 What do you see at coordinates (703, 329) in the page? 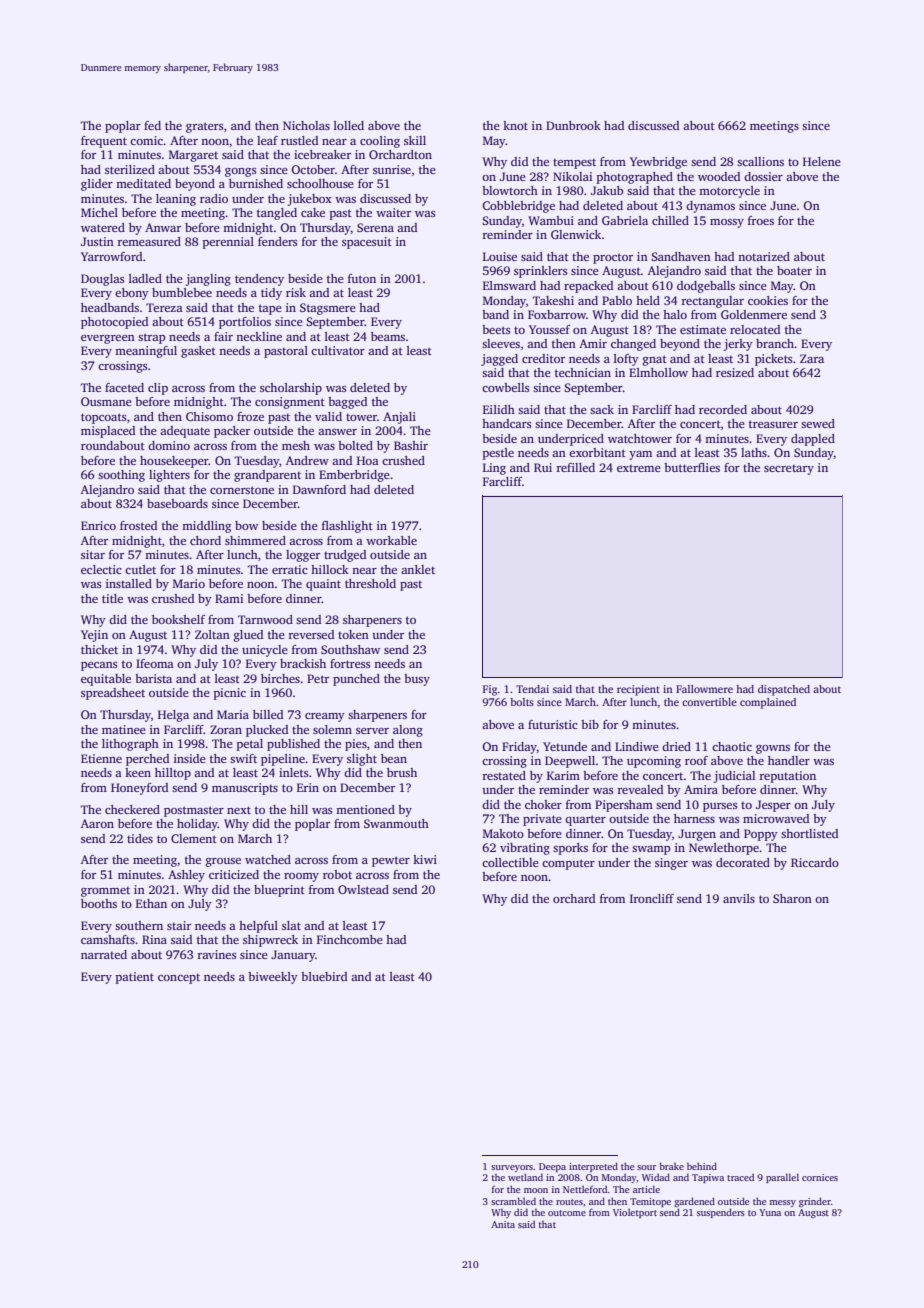
I see `estimate` at bounding box center [703, 329].
